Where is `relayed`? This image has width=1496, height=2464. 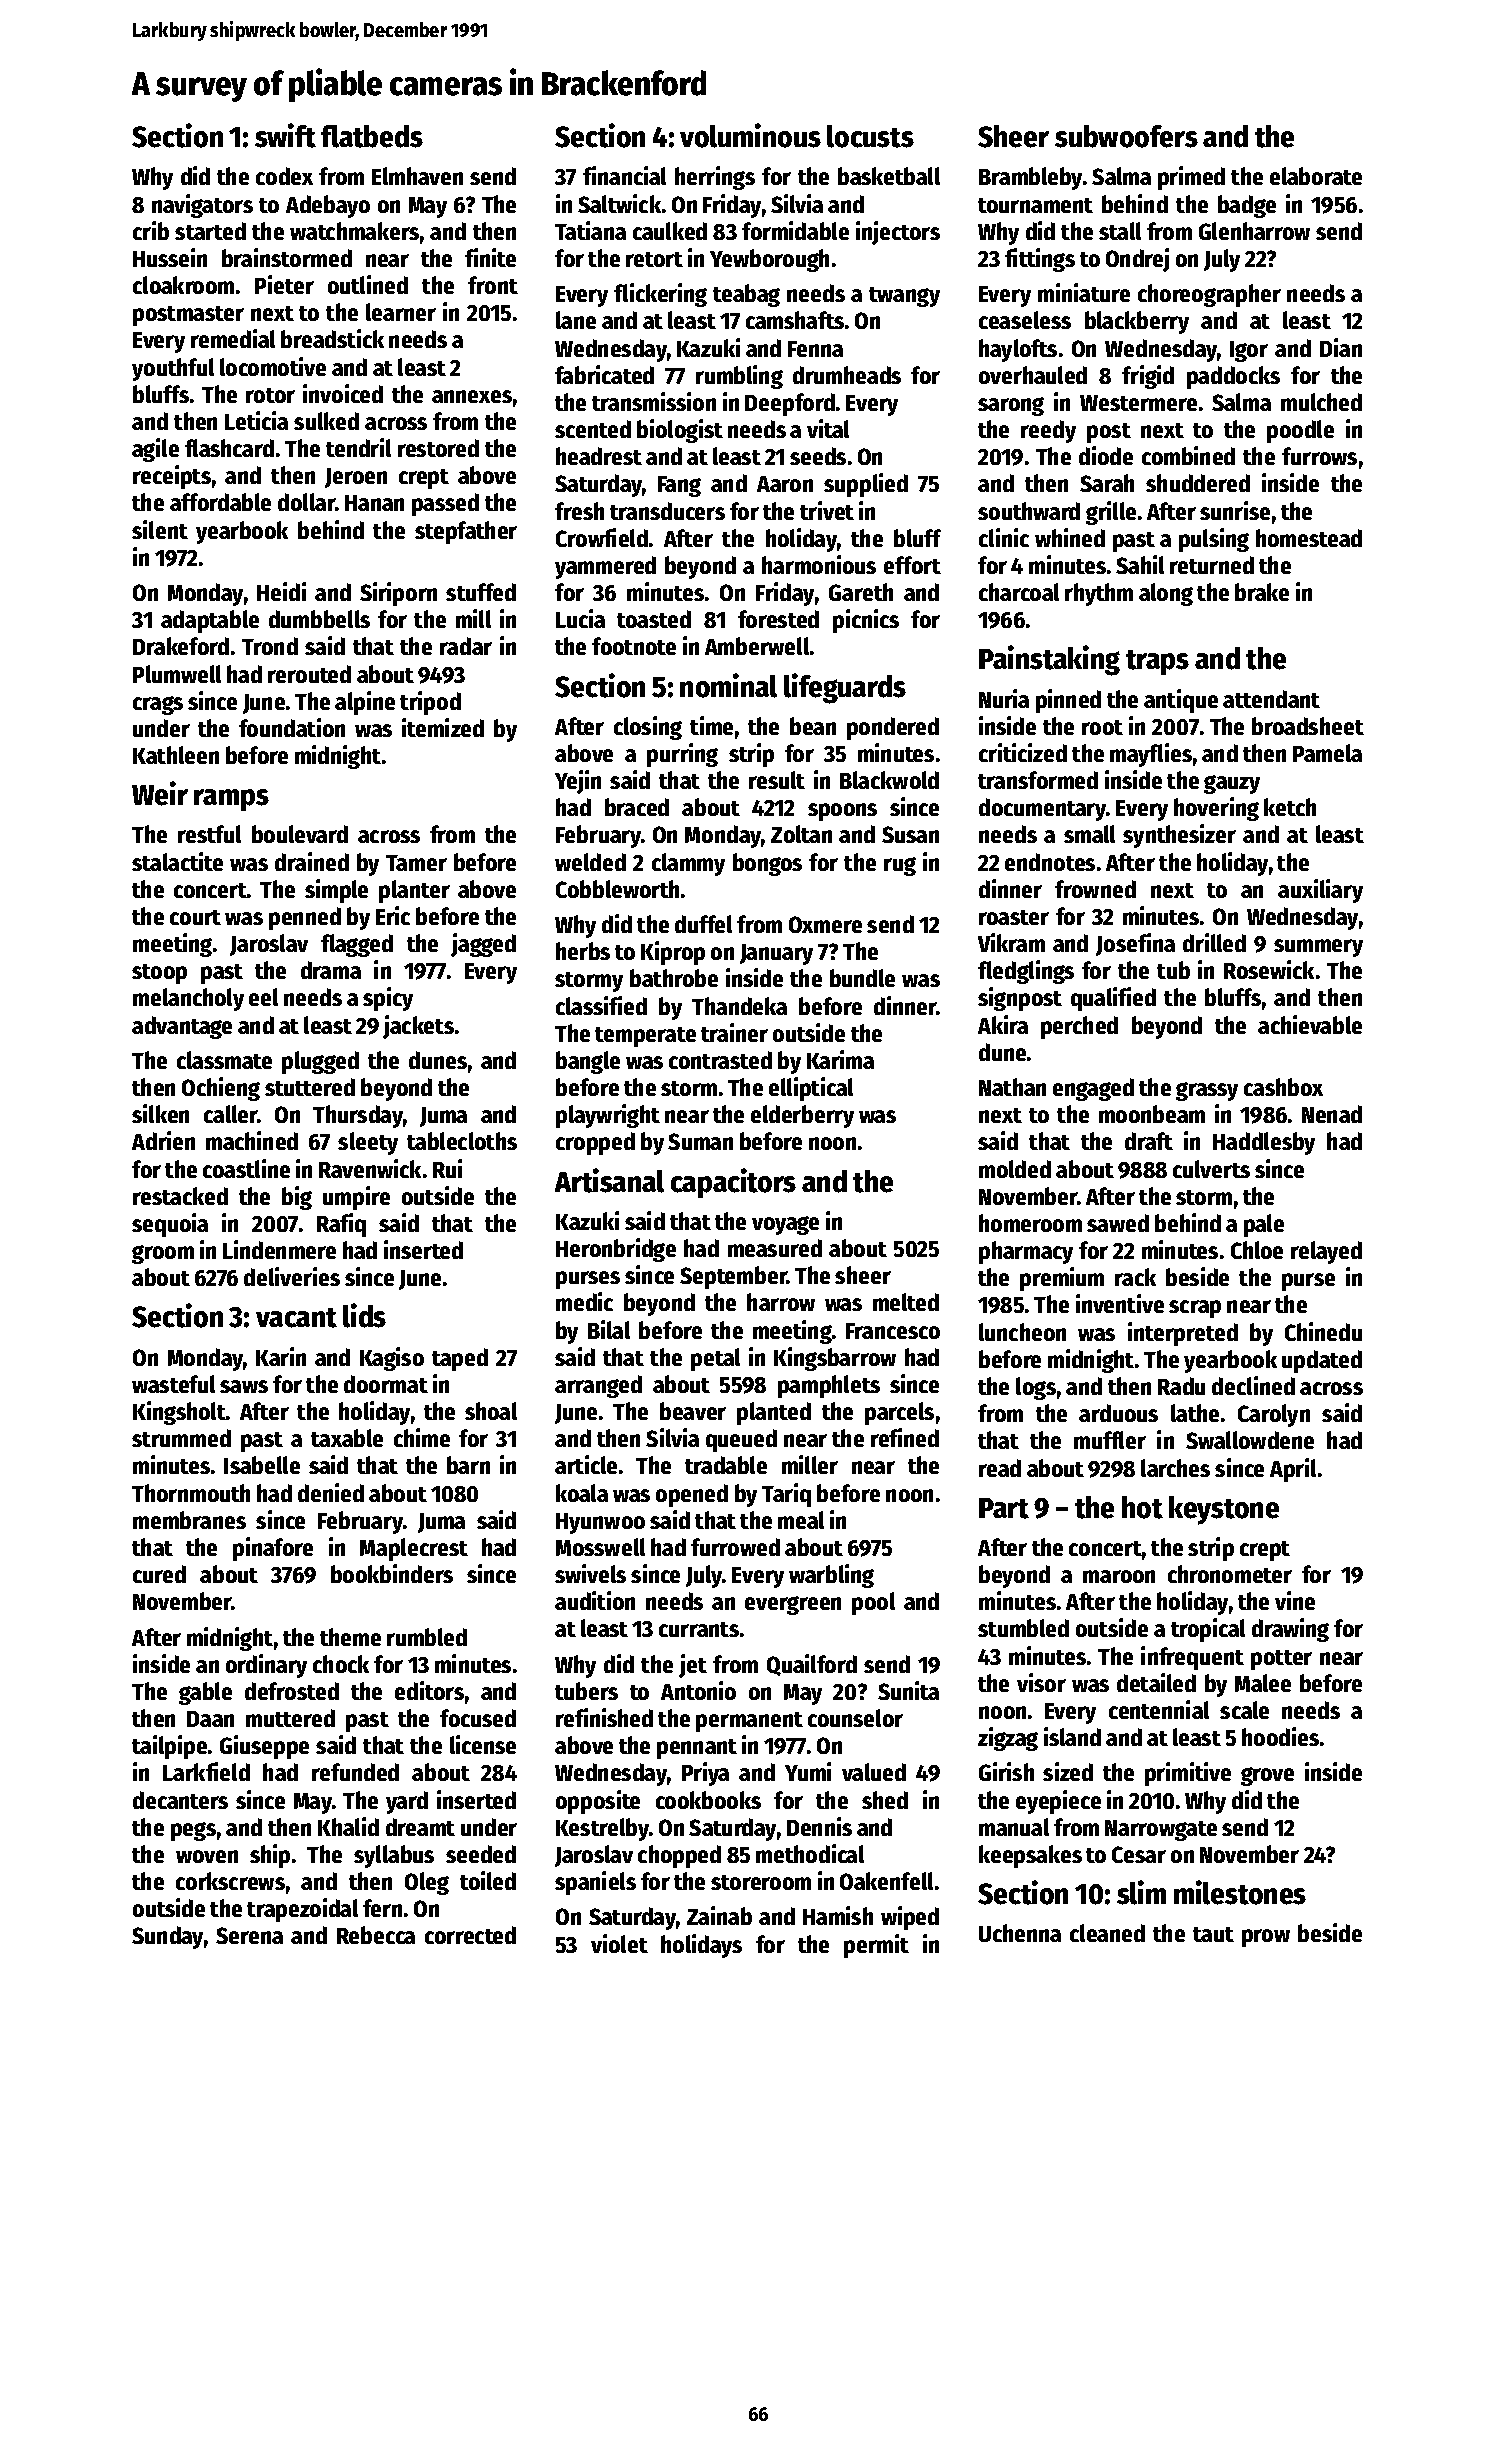
relayed is located at coordinates (1326, 1252).
